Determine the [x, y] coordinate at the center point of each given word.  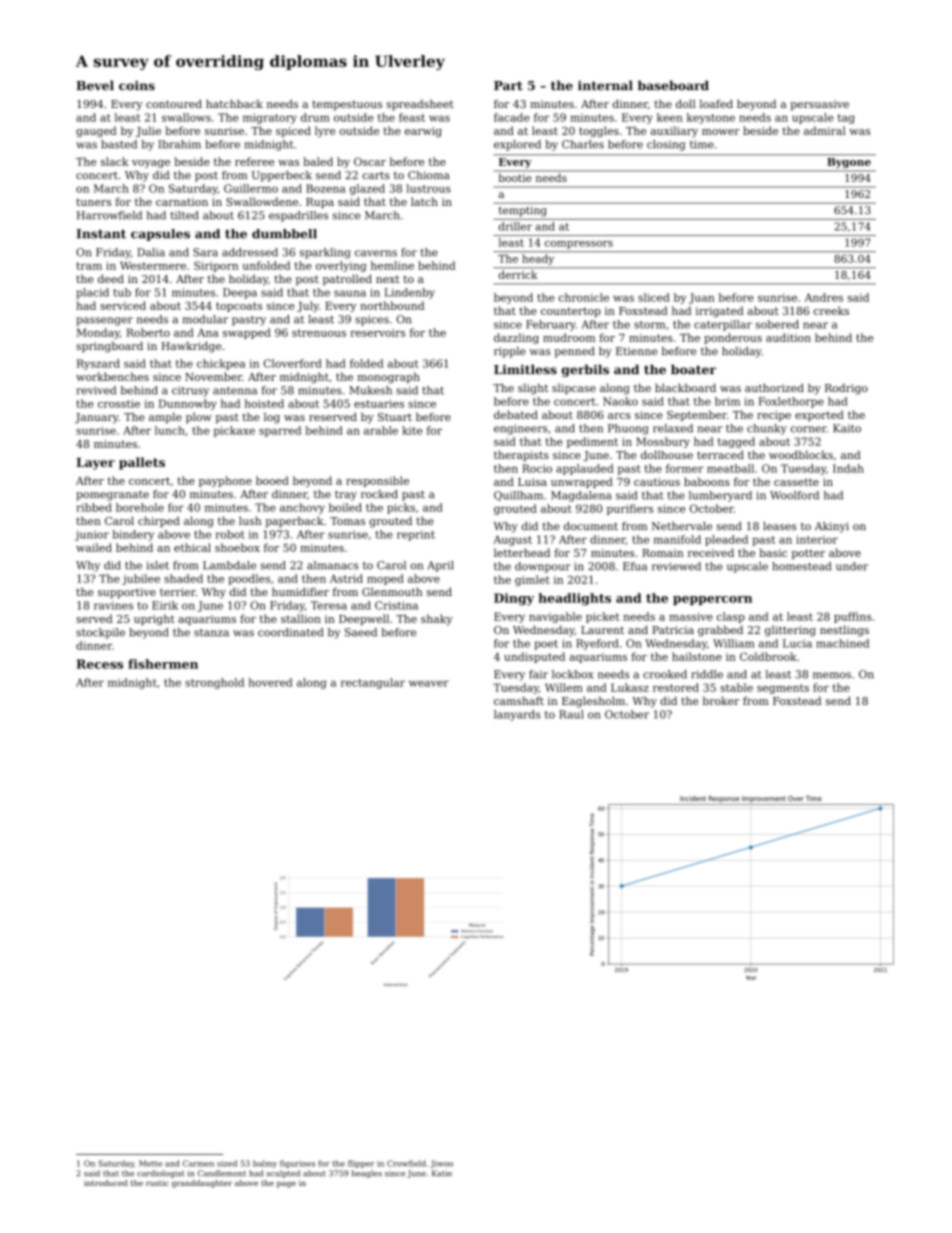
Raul [571, 714]
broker [721, 700]
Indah [848, 468]
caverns [376, 253]
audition [788, 337]
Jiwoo [441, 1164]
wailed [94, 547]
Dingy [514, 599]
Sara [205, 252]
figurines [297, 1164]
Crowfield [406, 1163]
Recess [99, 664]
